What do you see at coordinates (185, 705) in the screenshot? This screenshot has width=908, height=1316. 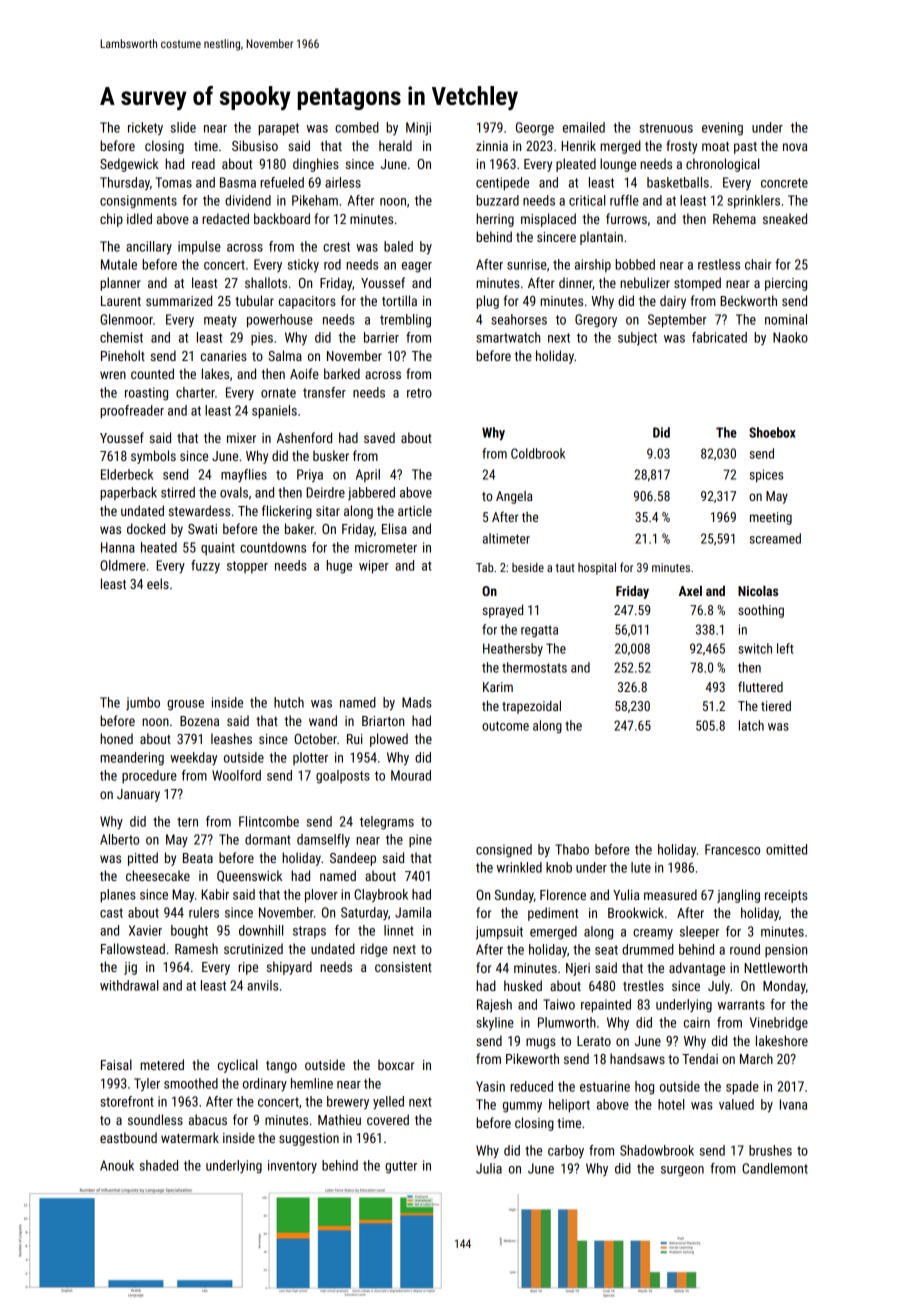 I see `grouse` at bounding box center [185, 705].
